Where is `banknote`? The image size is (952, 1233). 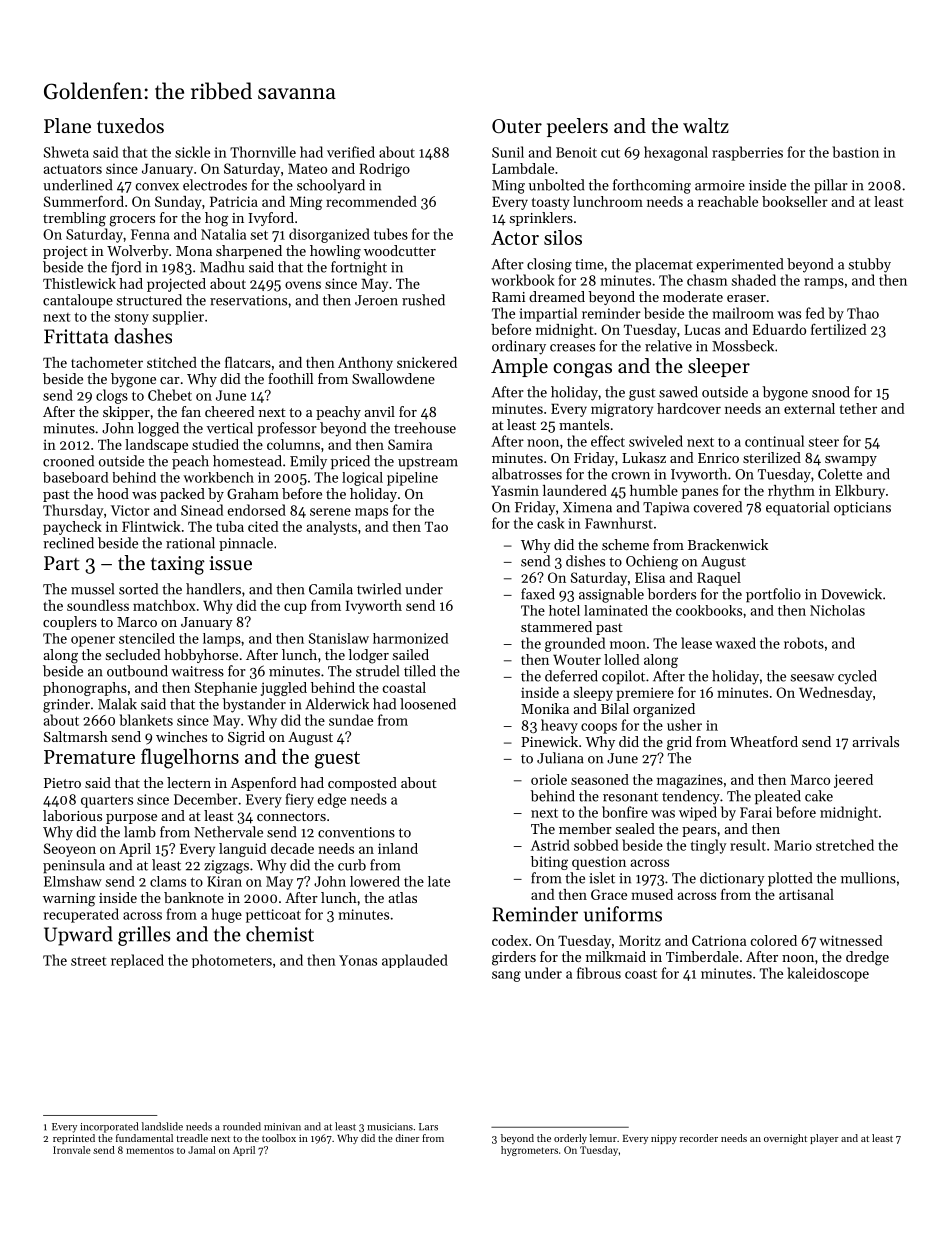
banknote is located at coordinates (194, 897).
